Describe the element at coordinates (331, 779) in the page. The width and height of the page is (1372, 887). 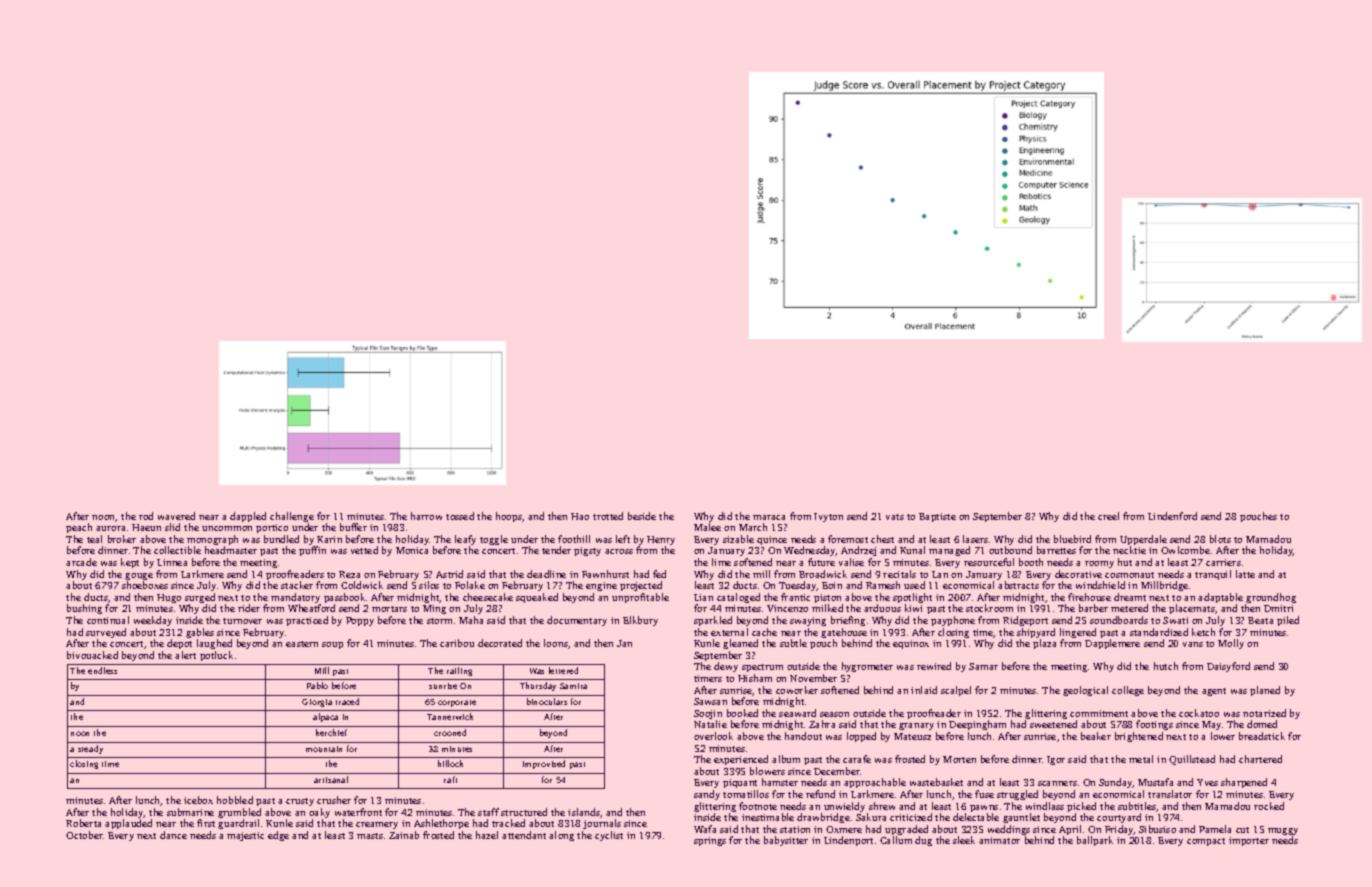
I see `artisanal` at that location.
